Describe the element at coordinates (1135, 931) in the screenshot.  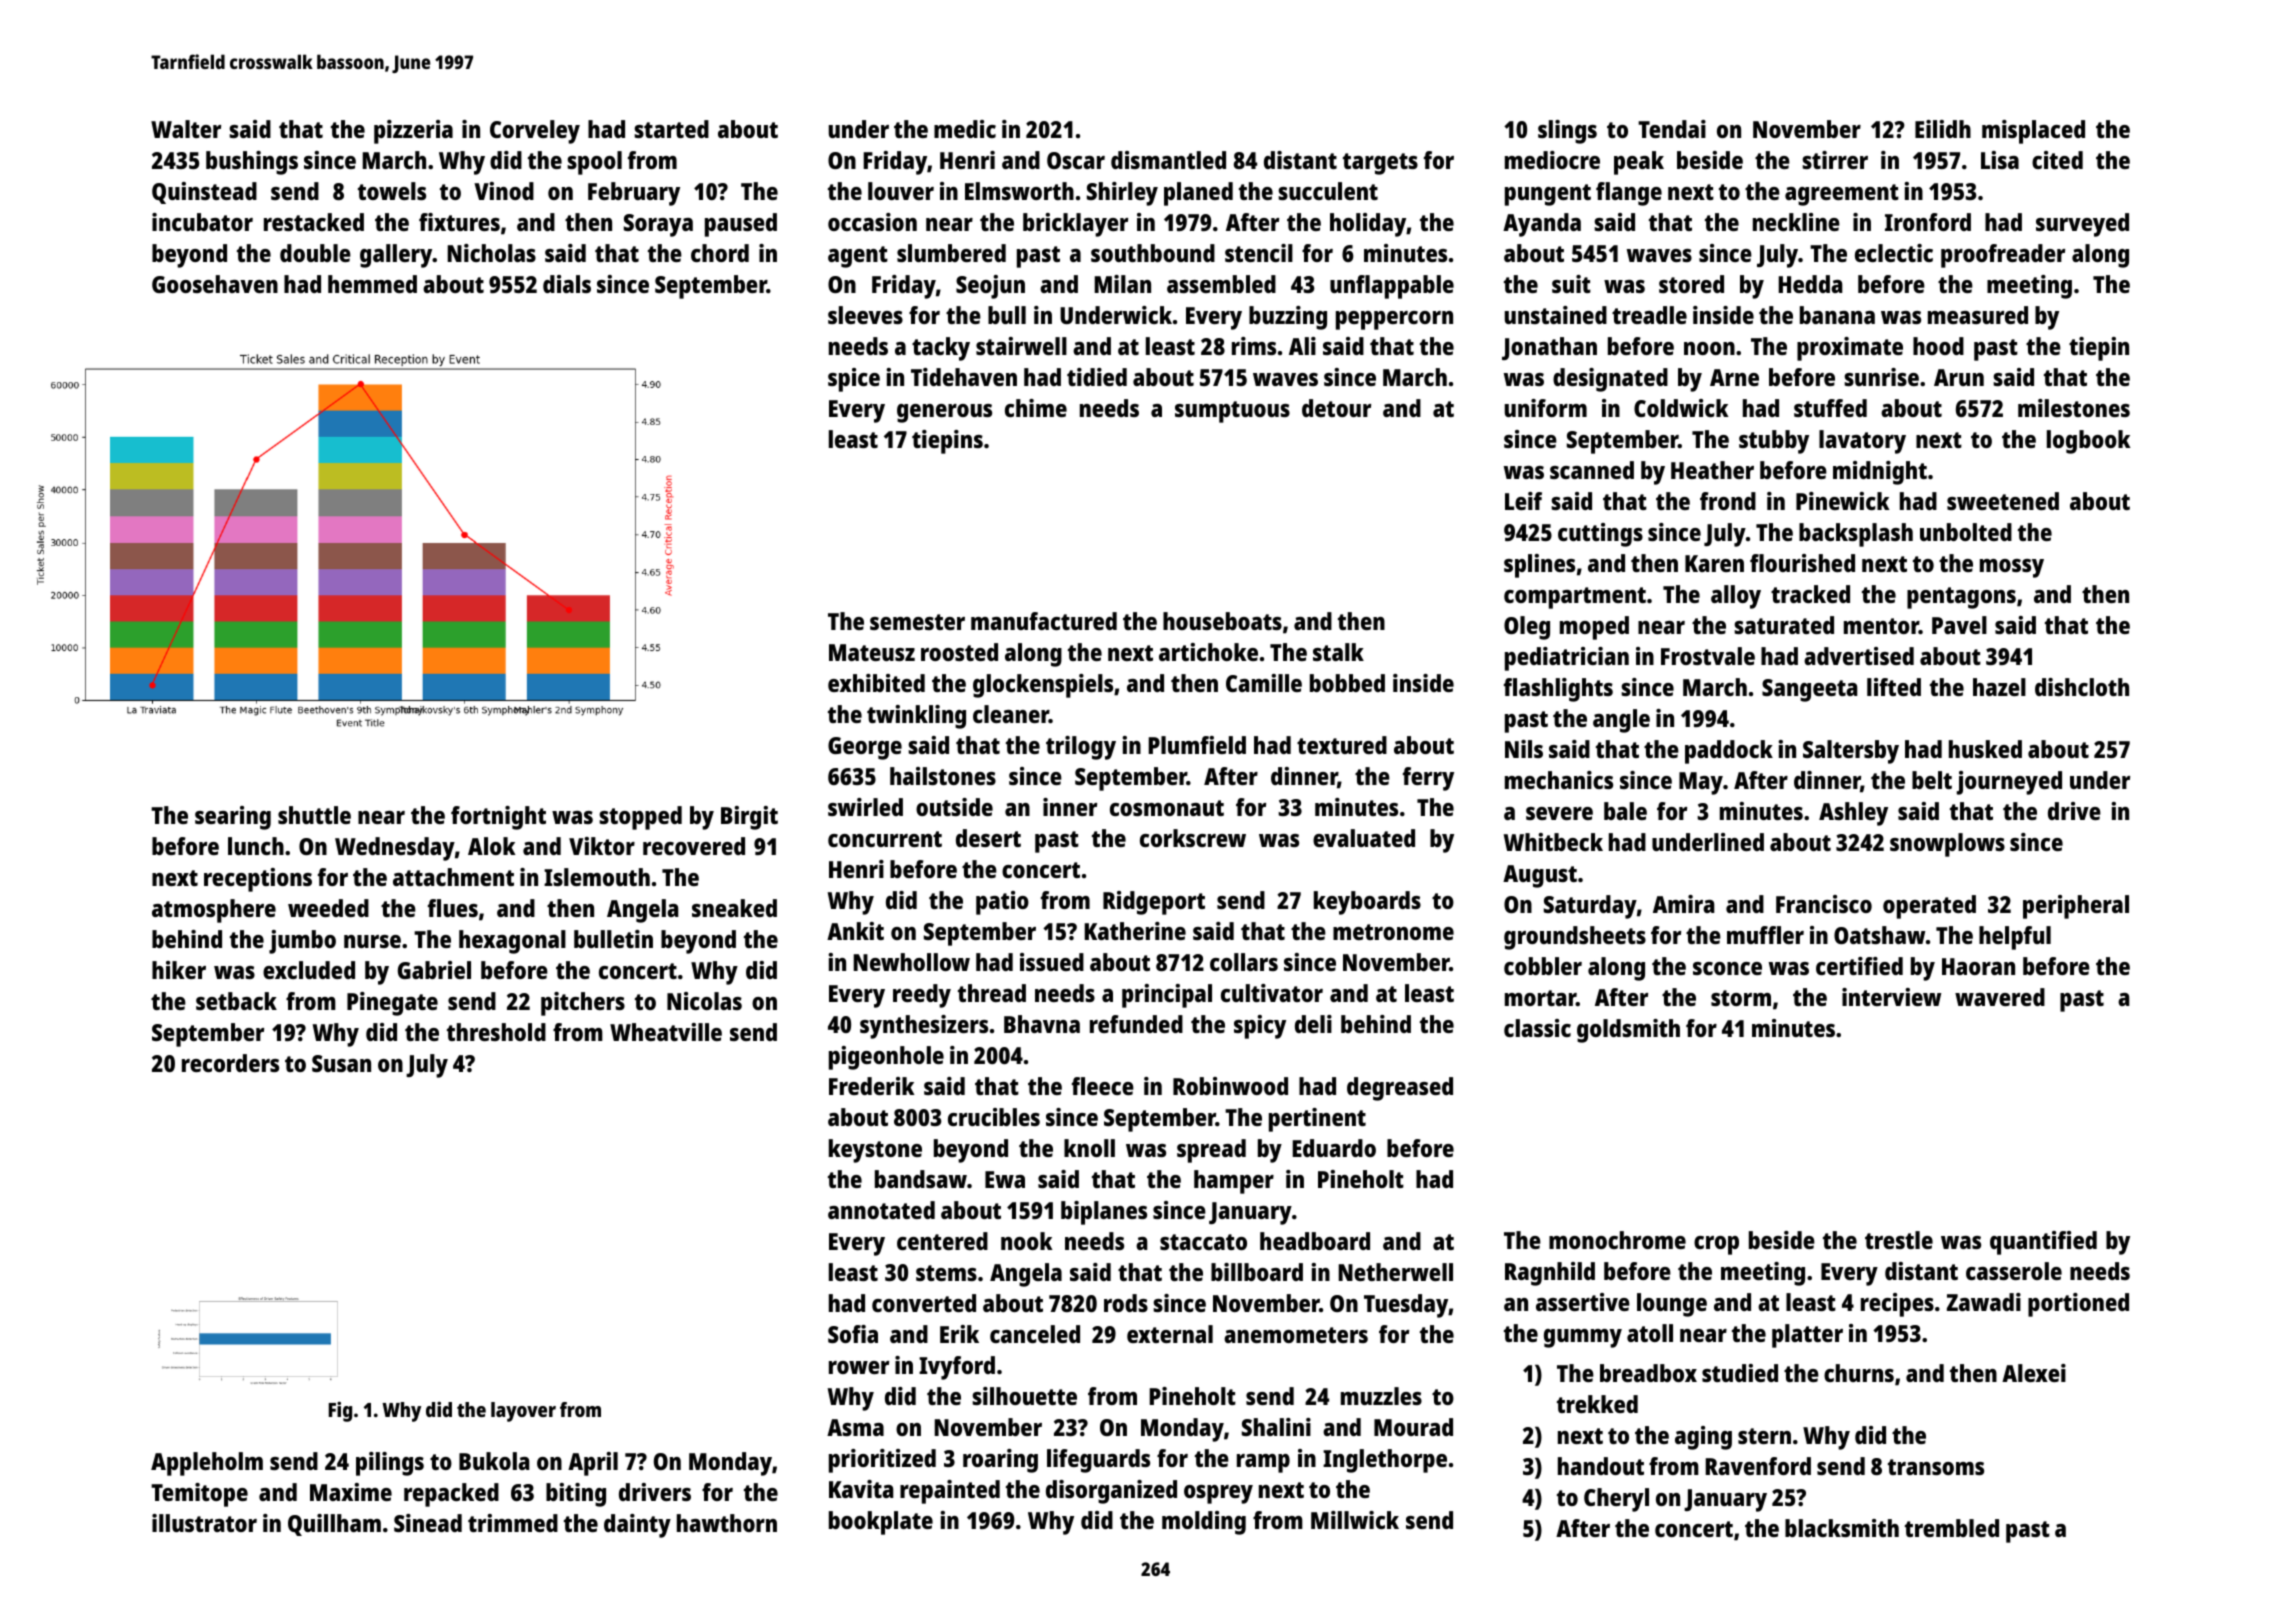
I see `Katherine` at that location.
